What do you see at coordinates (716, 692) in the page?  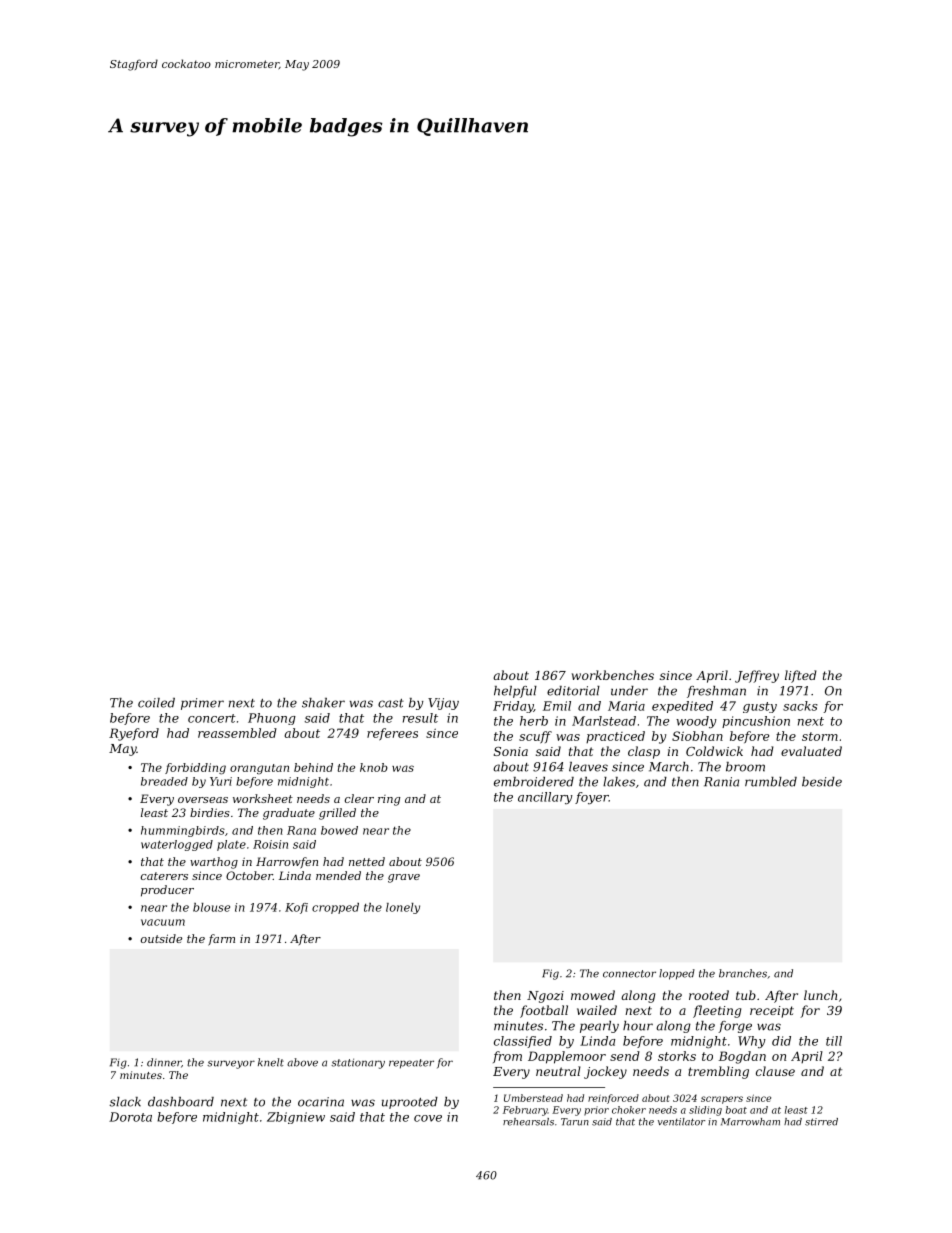 I see `freshman` at bounding box center [716, 692].
